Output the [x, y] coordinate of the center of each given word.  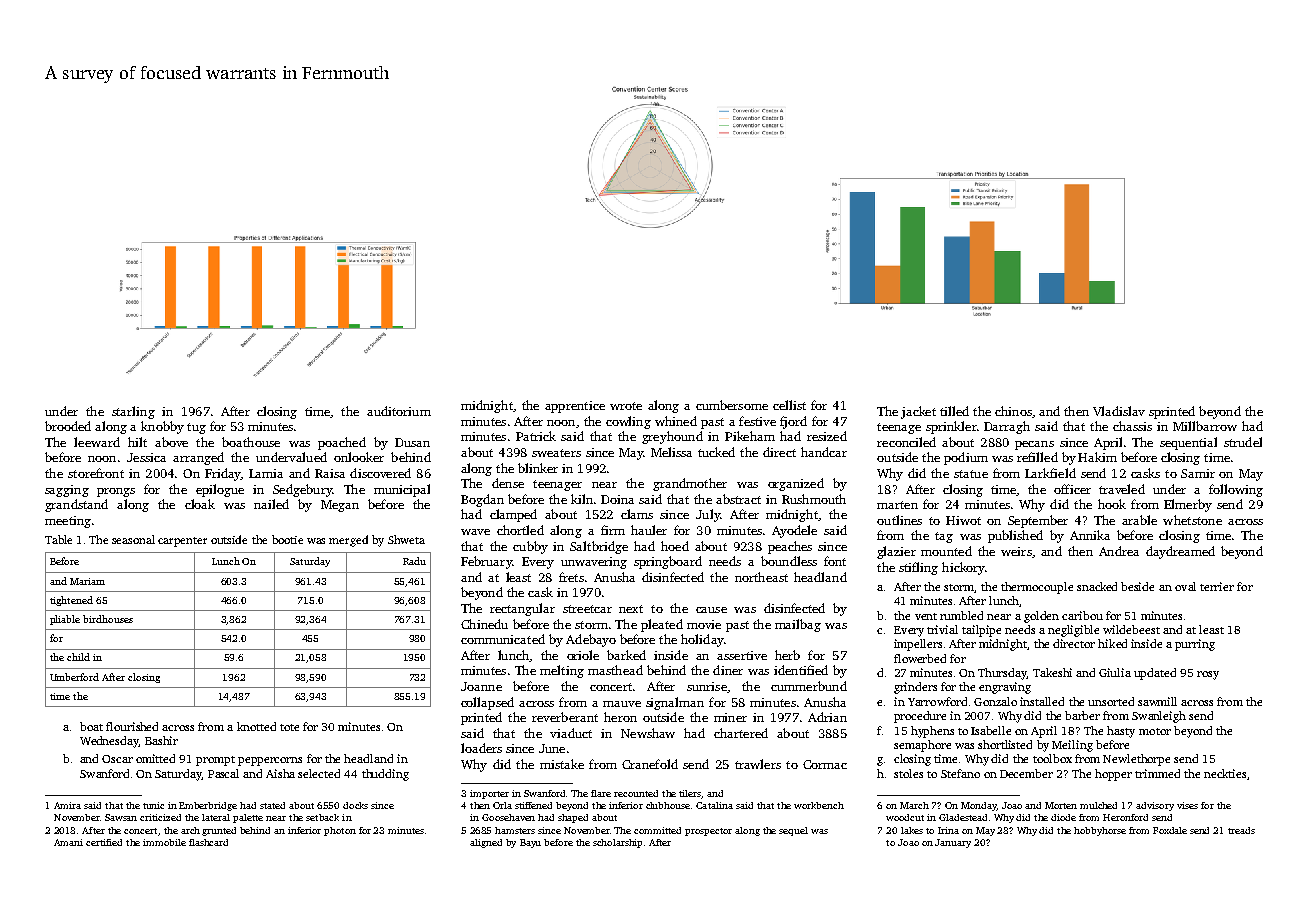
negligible [1073, 631]
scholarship [617, 843]
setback [322, 817]
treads [1241, 830]
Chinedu [484, 624]
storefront [96, 473]
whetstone [1192, 520]
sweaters [556, 453]
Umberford [74, 677]
